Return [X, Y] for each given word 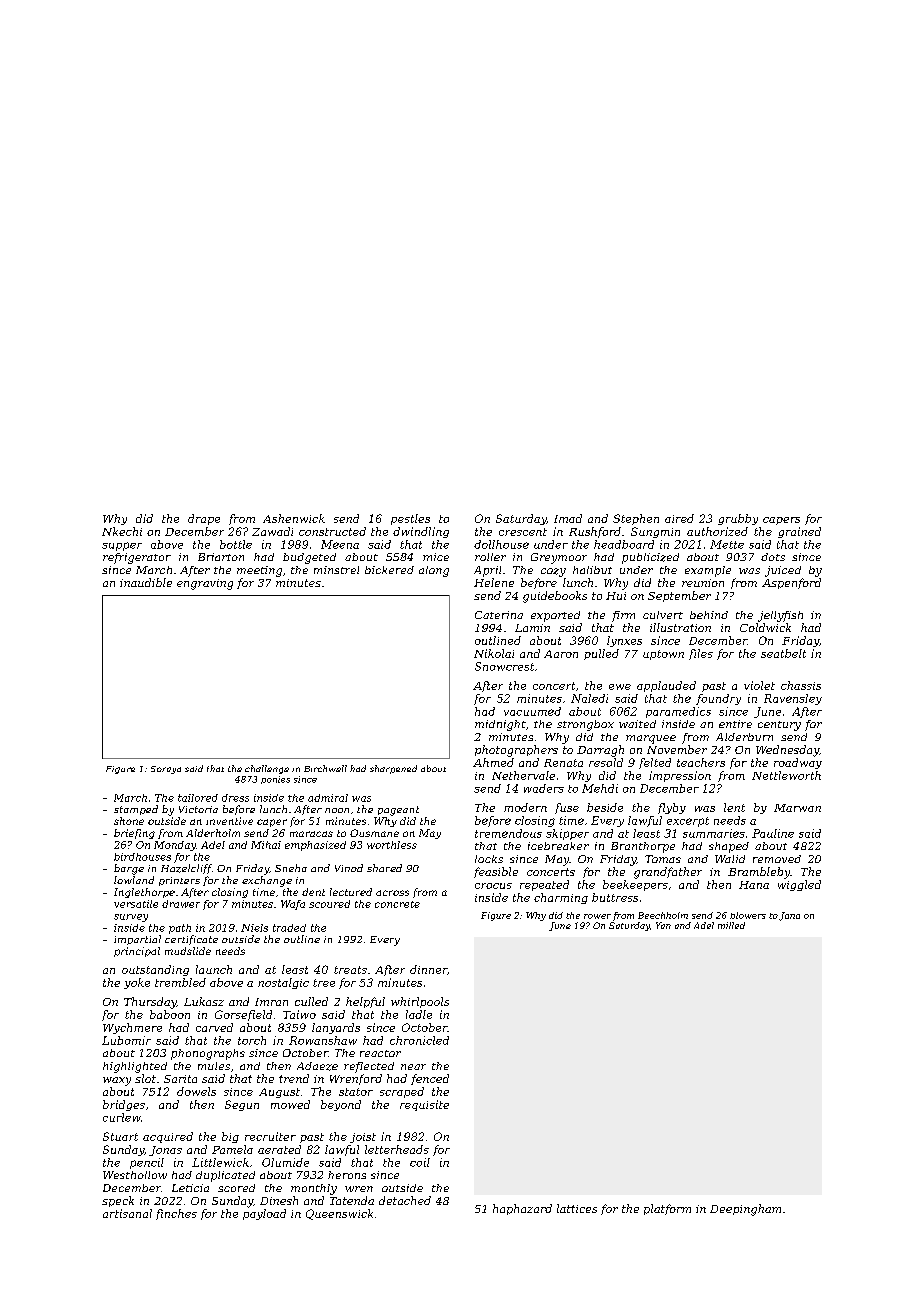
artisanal [127, 1213]
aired [679, 518]
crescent [523, 532]
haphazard [522, 1209]
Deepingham [745, 1210]
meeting [259, 571]
